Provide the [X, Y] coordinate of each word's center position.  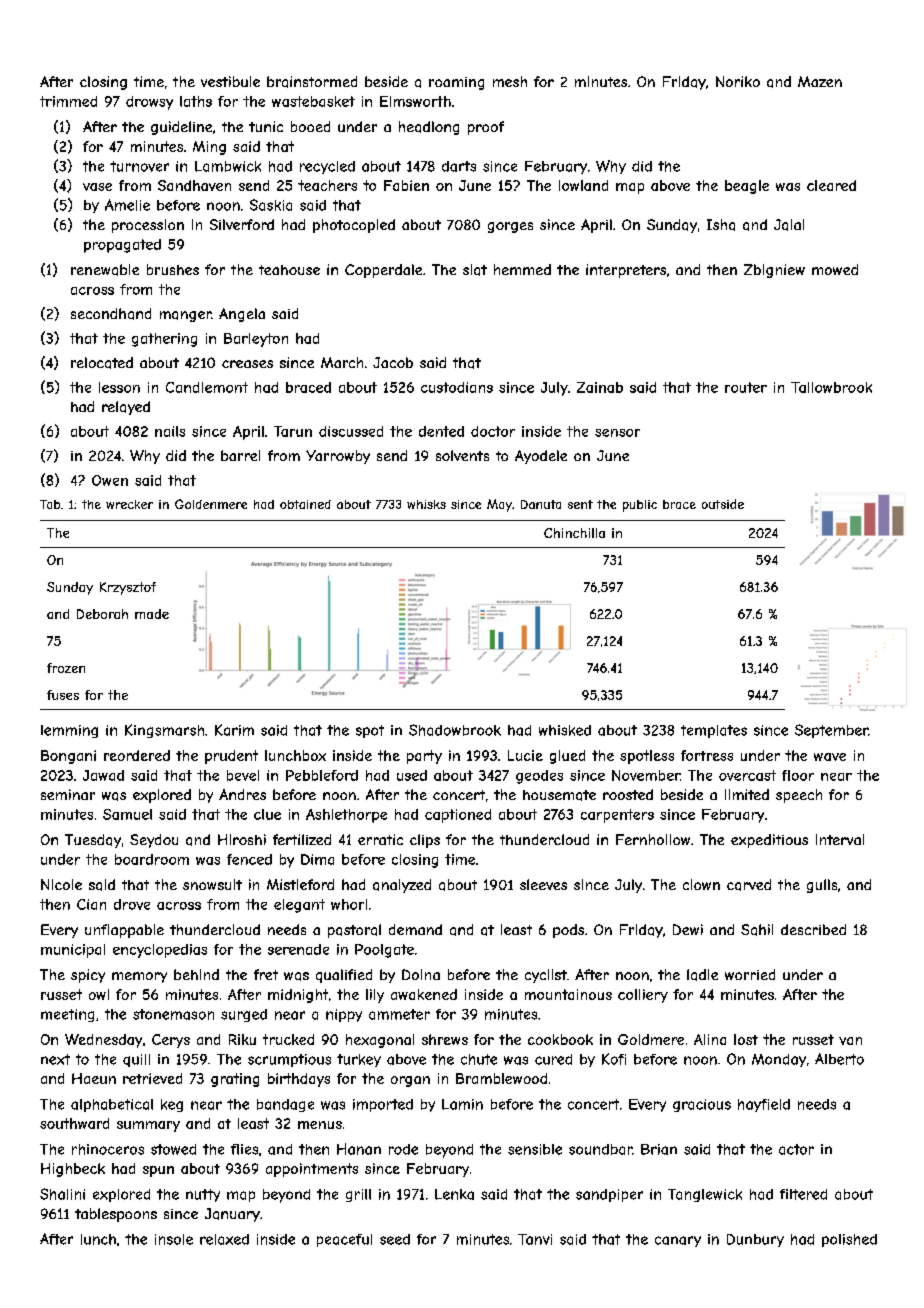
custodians [457, 387]
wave [830, 757]
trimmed [68, 101]
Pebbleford [322, 775]
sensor [617, 433]
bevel [243, 775]
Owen [110, 480]
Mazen [820, 81]
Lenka [454, 1194]
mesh [510, 81]
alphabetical [112, 1105]
